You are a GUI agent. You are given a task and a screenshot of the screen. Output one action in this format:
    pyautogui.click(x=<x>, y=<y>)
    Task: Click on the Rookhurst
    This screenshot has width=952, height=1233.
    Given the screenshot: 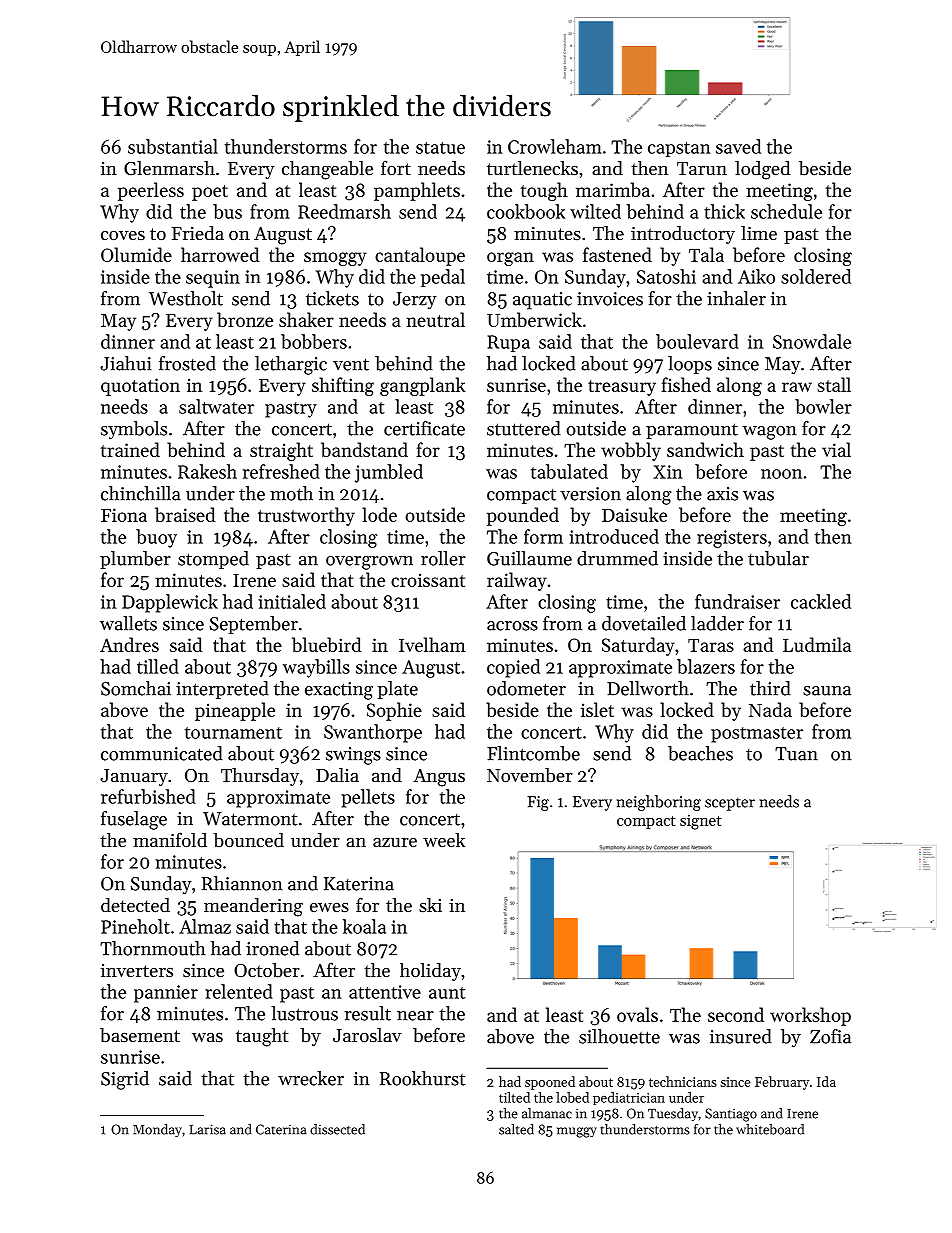 What is the action you would take?
    pyautogui.click(x=423, y=1078)
